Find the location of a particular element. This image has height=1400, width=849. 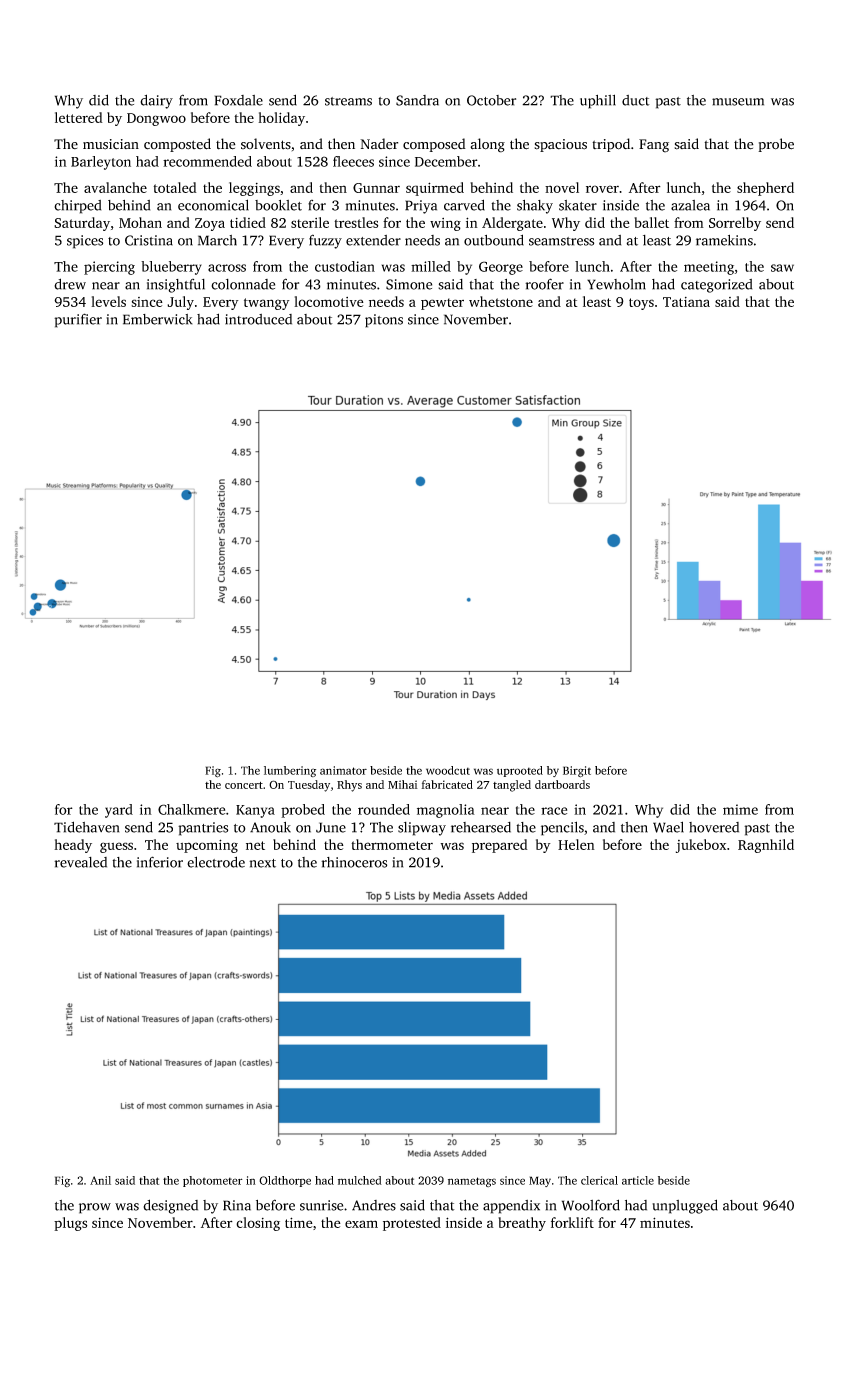

mulched is located at coordinates (360, 1180).
